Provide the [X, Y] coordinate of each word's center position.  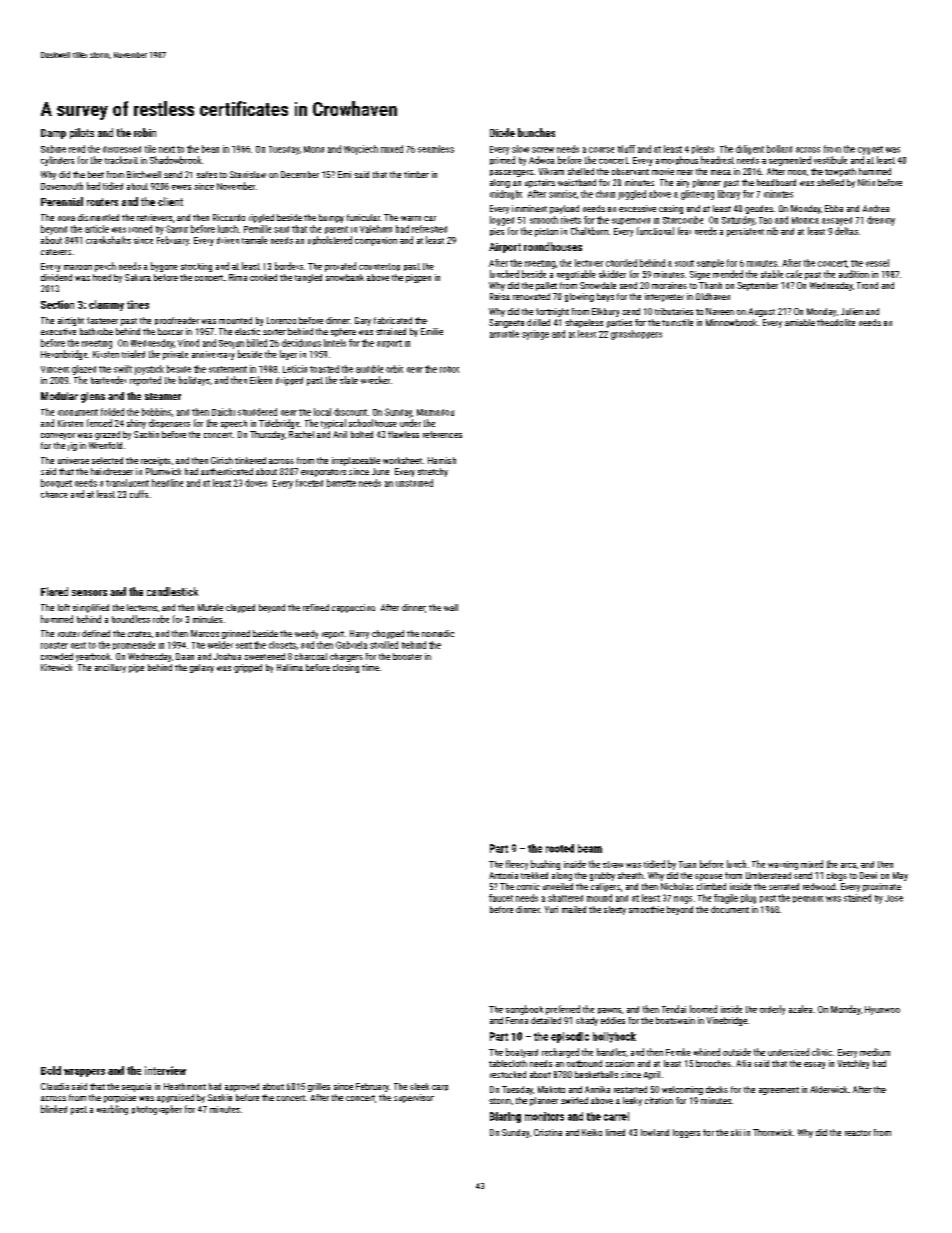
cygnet [870, 150]
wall [451, 607]
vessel [877, 263]
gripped [248, 668]
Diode [502, 132]
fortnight [552, 312]
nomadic [438, 633]
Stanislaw [248, 174]
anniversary [213, 355]
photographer [157, 1110]
